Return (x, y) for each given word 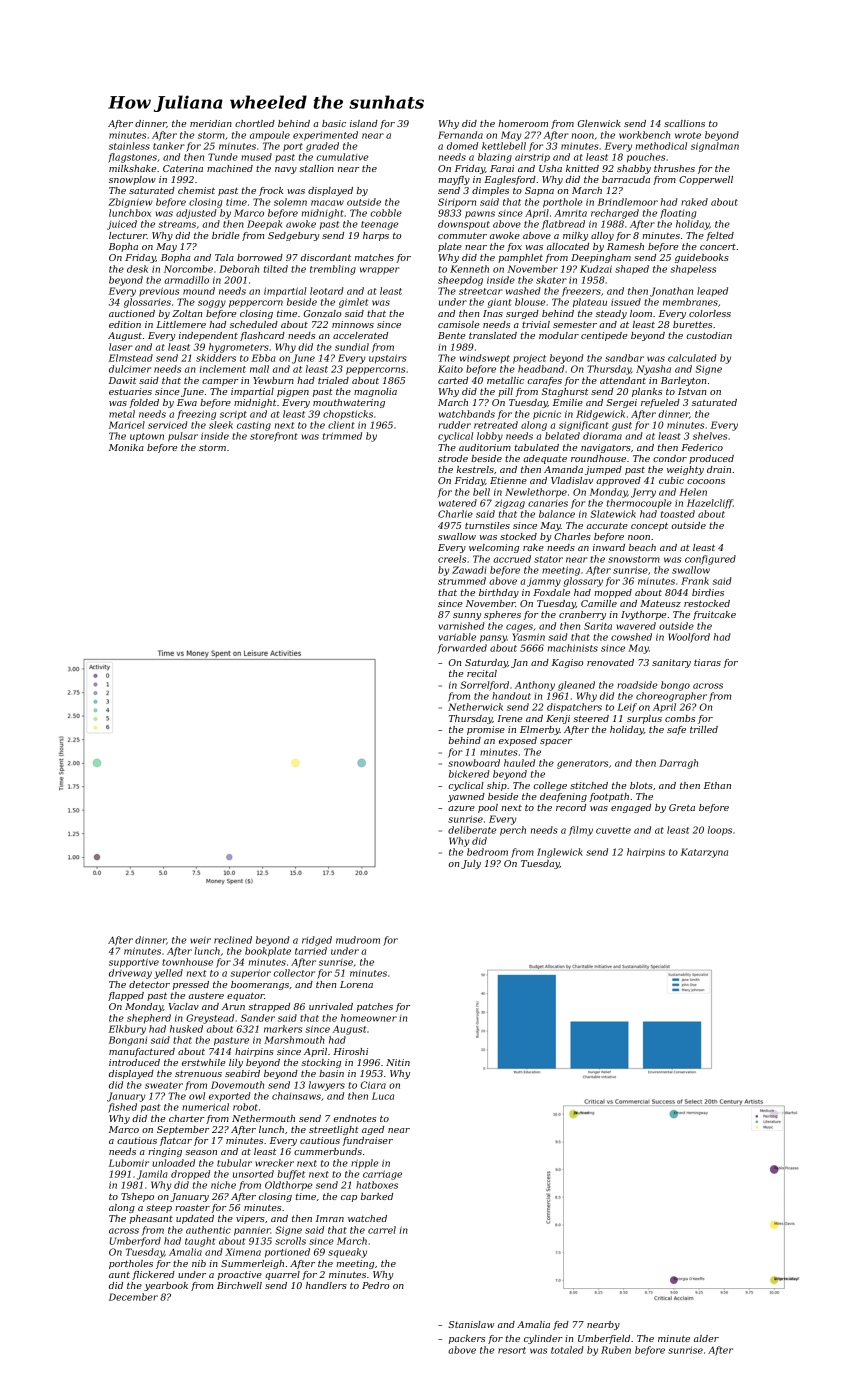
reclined (233, 940)
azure (461, 808)
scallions (684, 123)
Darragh (678, 764)
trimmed (342, 436)
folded (144, 403)
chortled (255, 123)
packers (467, 1339)
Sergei (621, 403)
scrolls (290, 1241)
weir (200, 940)
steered (591, 718)
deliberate (472, 830)
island (364, 123)
